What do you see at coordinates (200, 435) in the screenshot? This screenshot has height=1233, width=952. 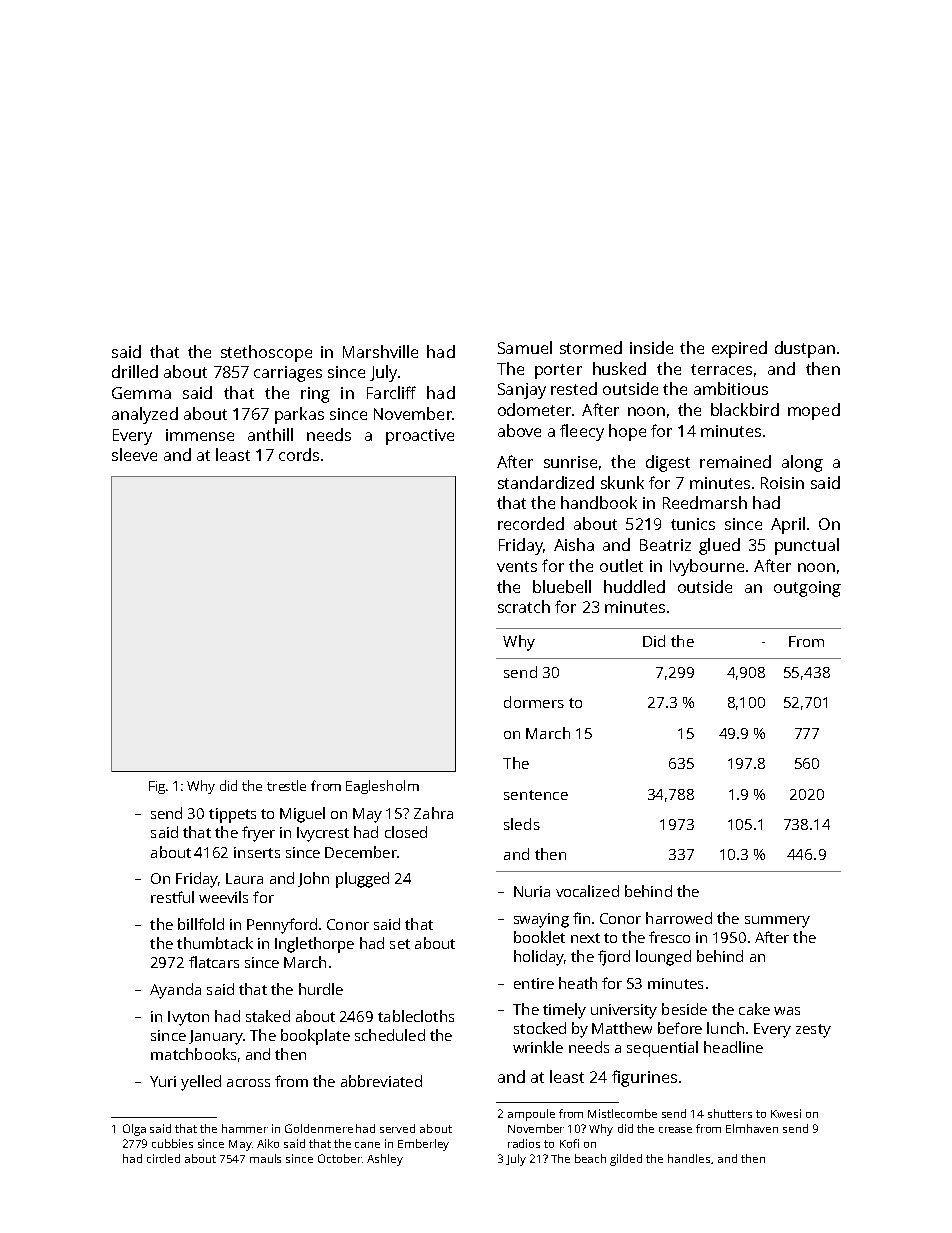 I see `immense` at bounding box center [200, 435].
